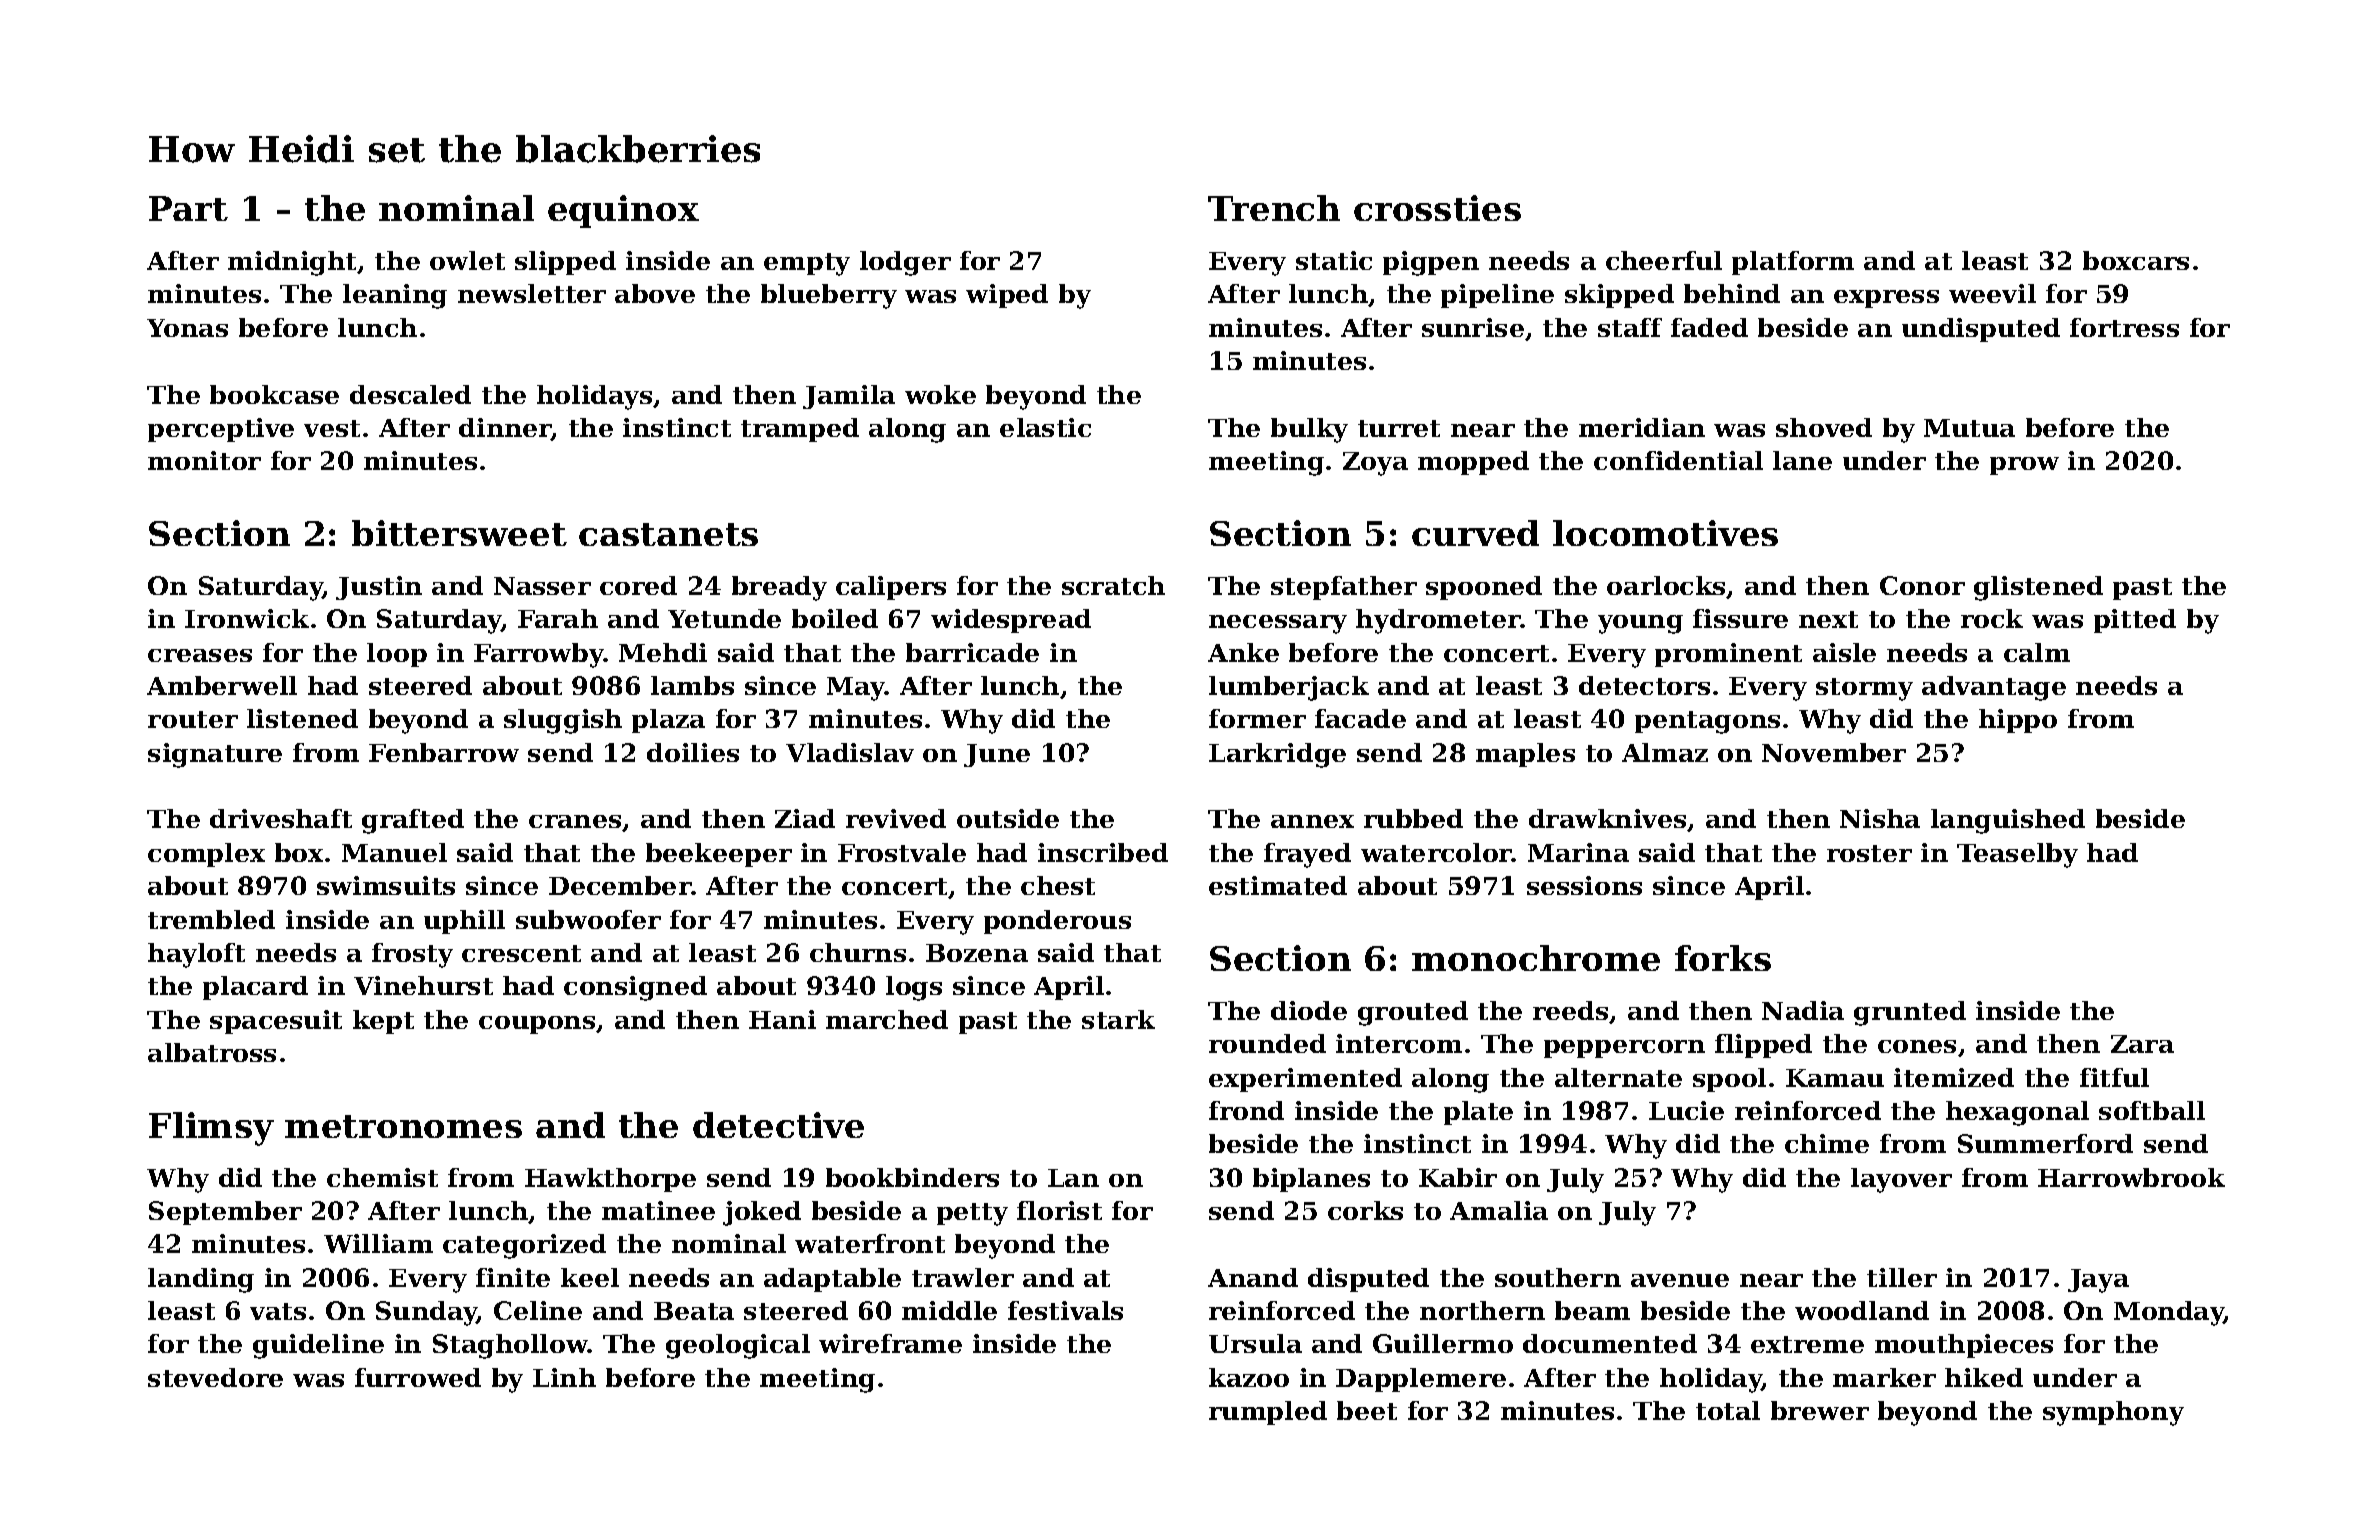 This document has width=2380, height=1540. What do you see at coordinates (1902, 1277) in the document?
I see `tiller` at bounding box center [1902, 1277].
